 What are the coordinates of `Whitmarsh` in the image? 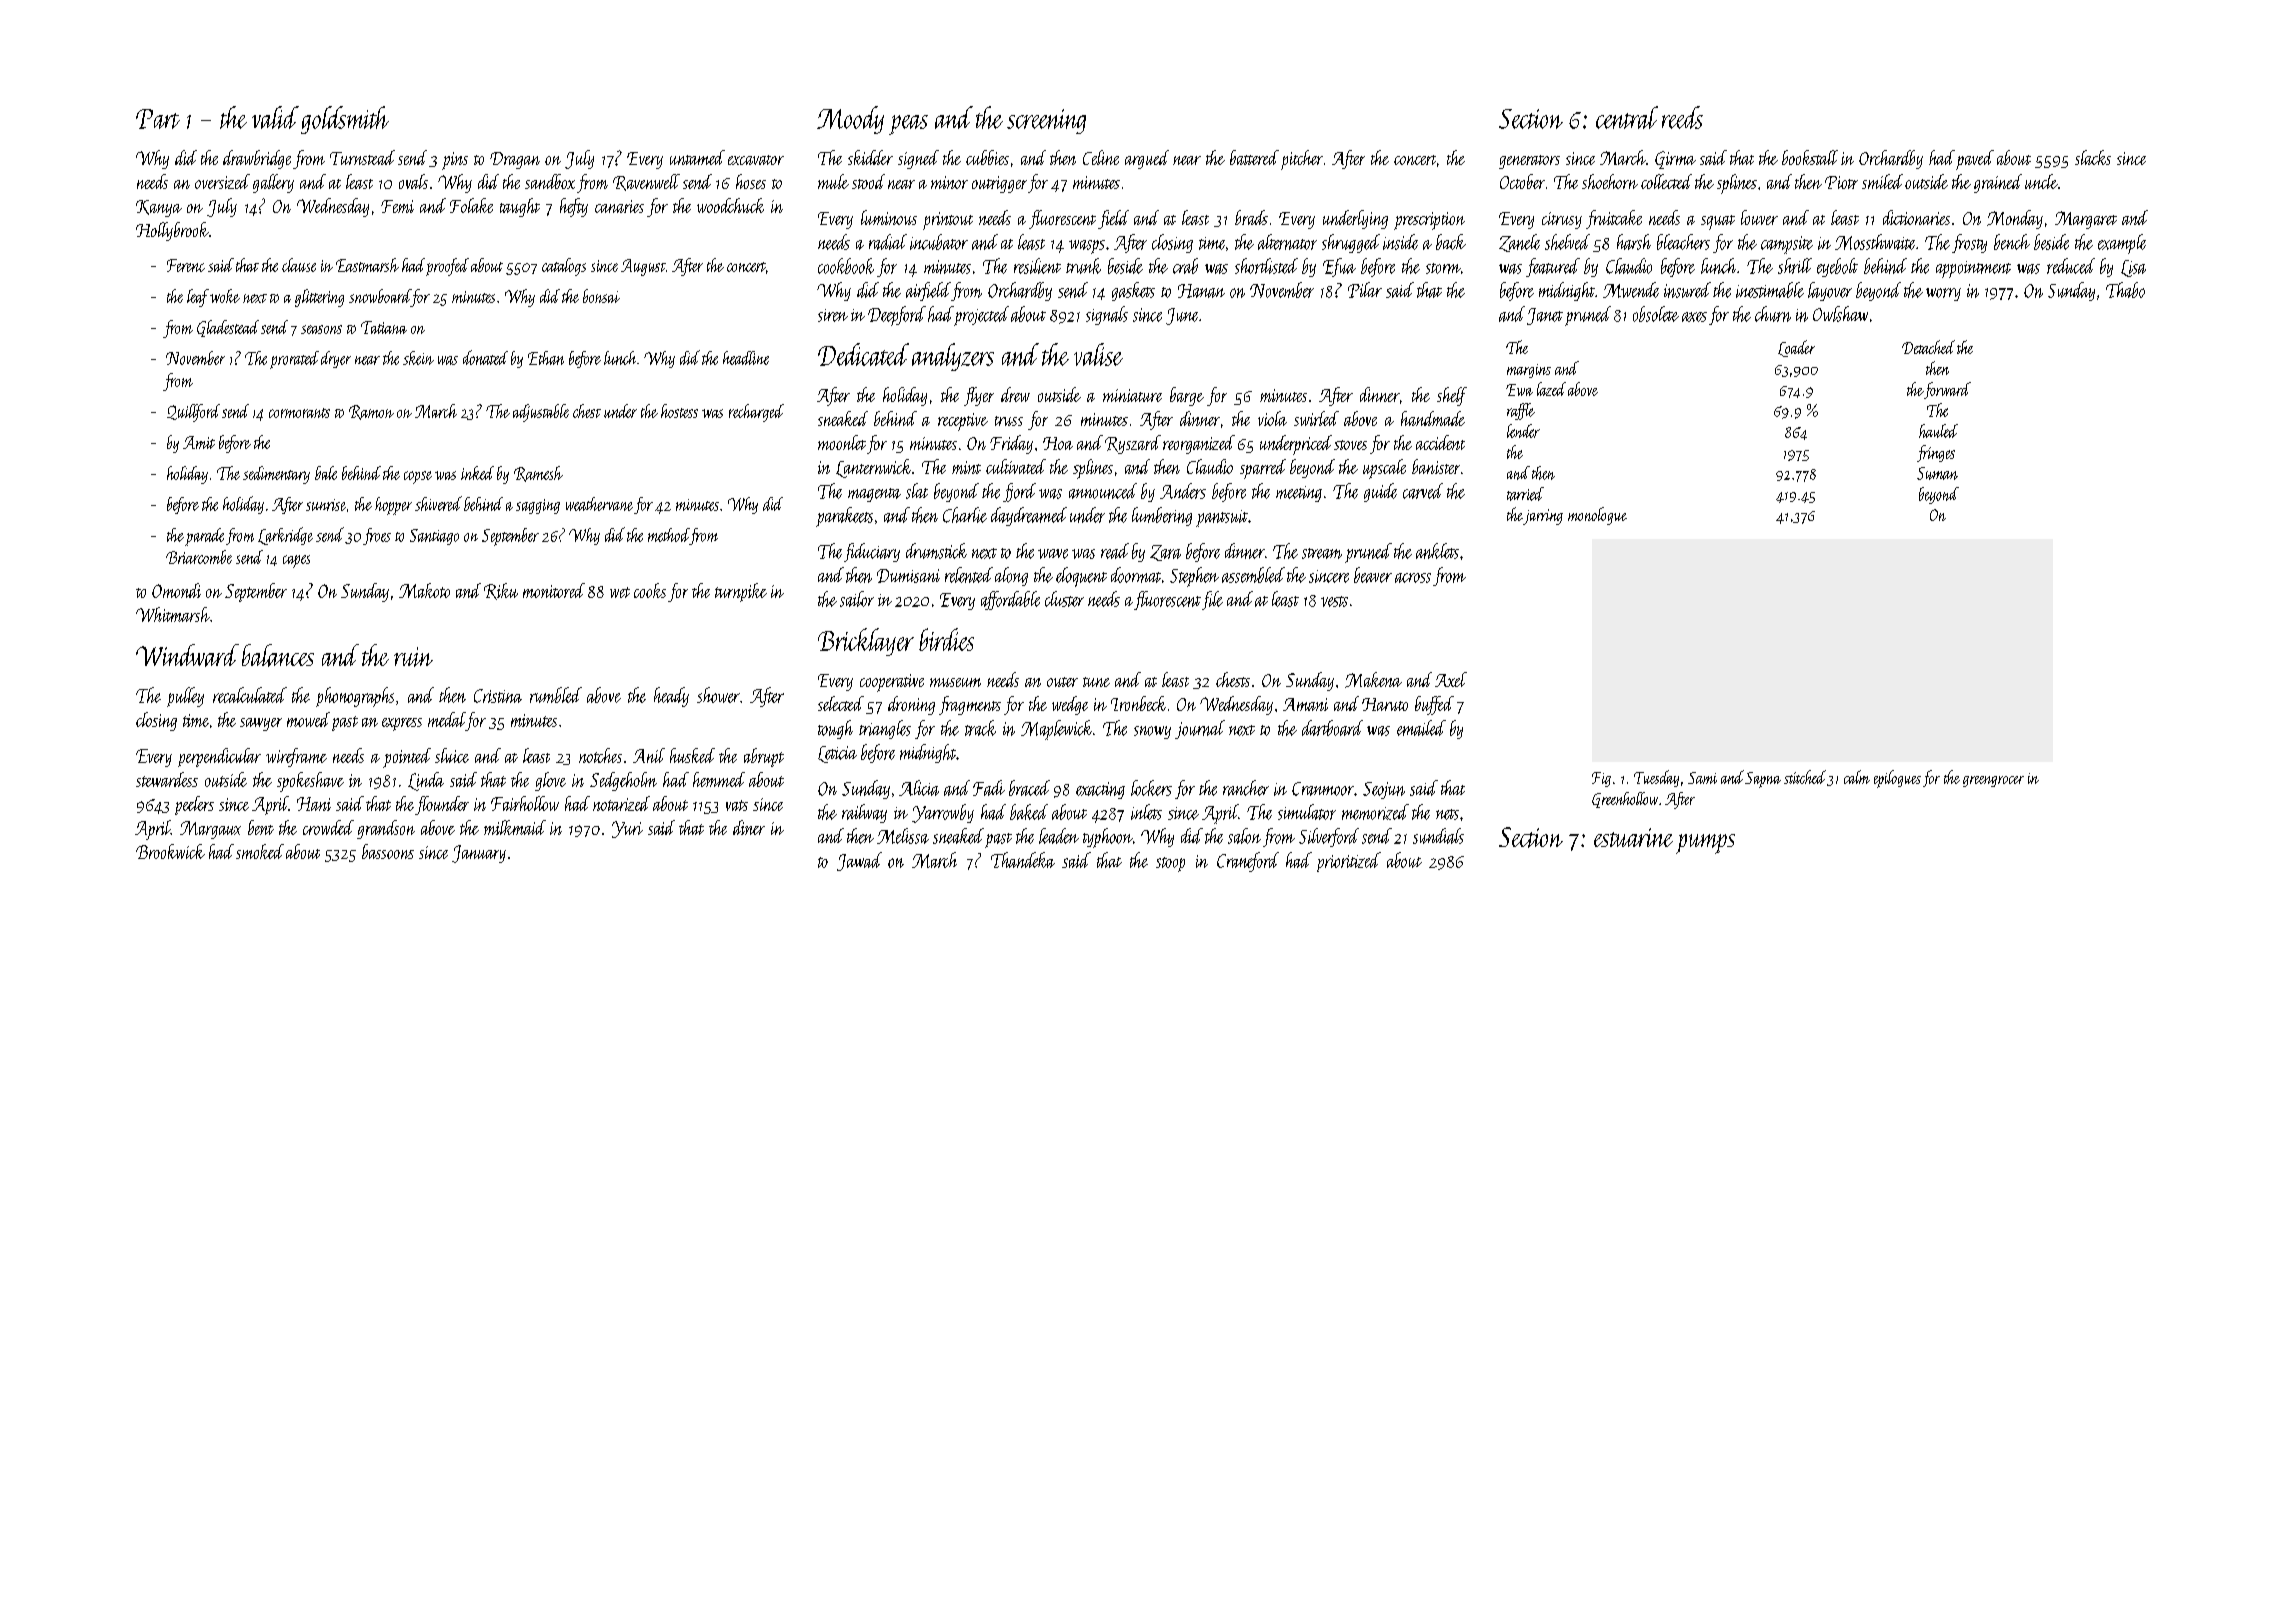 It's located at (173, 614).
